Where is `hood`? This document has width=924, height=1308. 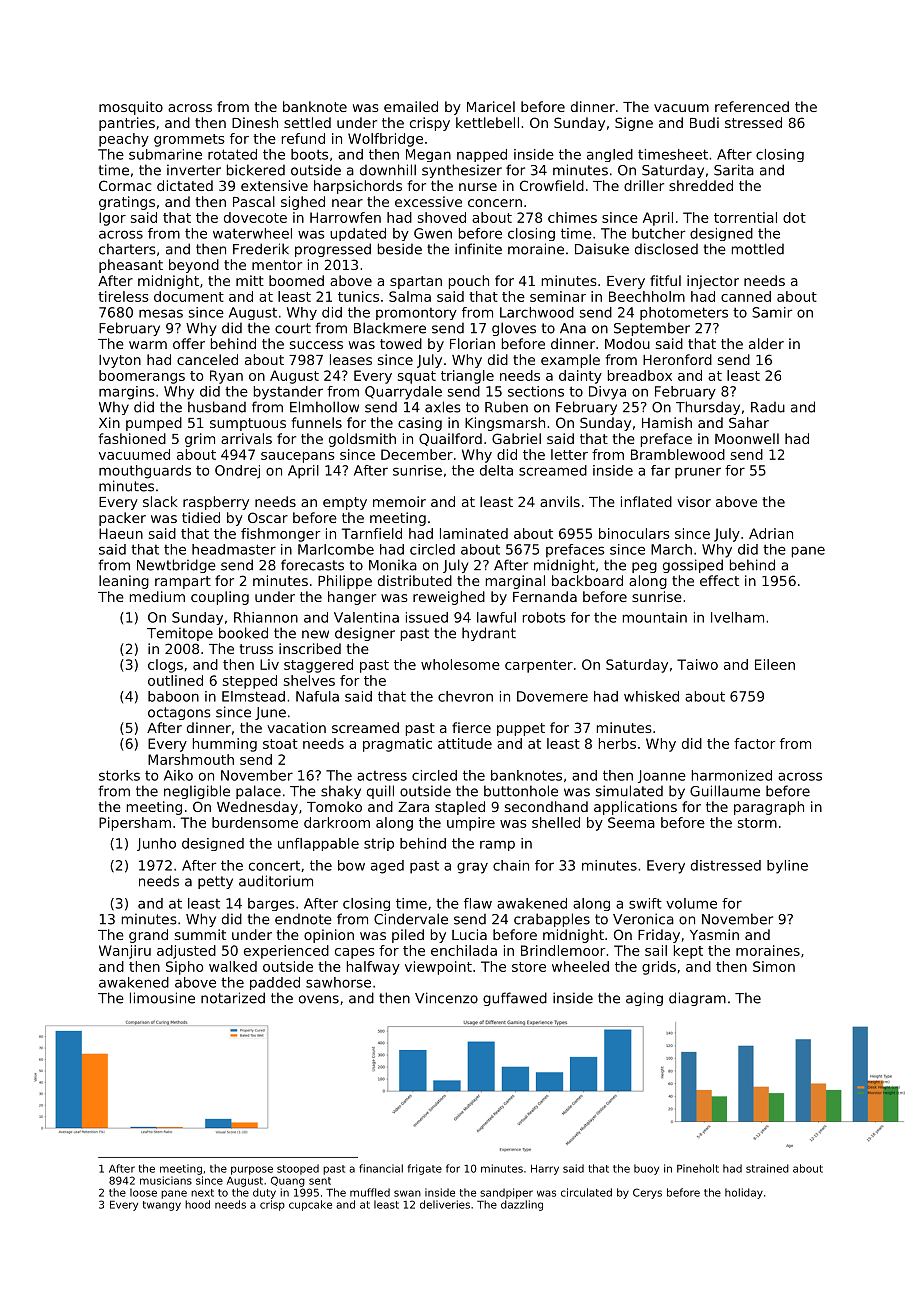
hood is located at coordinates (197, 1204).
